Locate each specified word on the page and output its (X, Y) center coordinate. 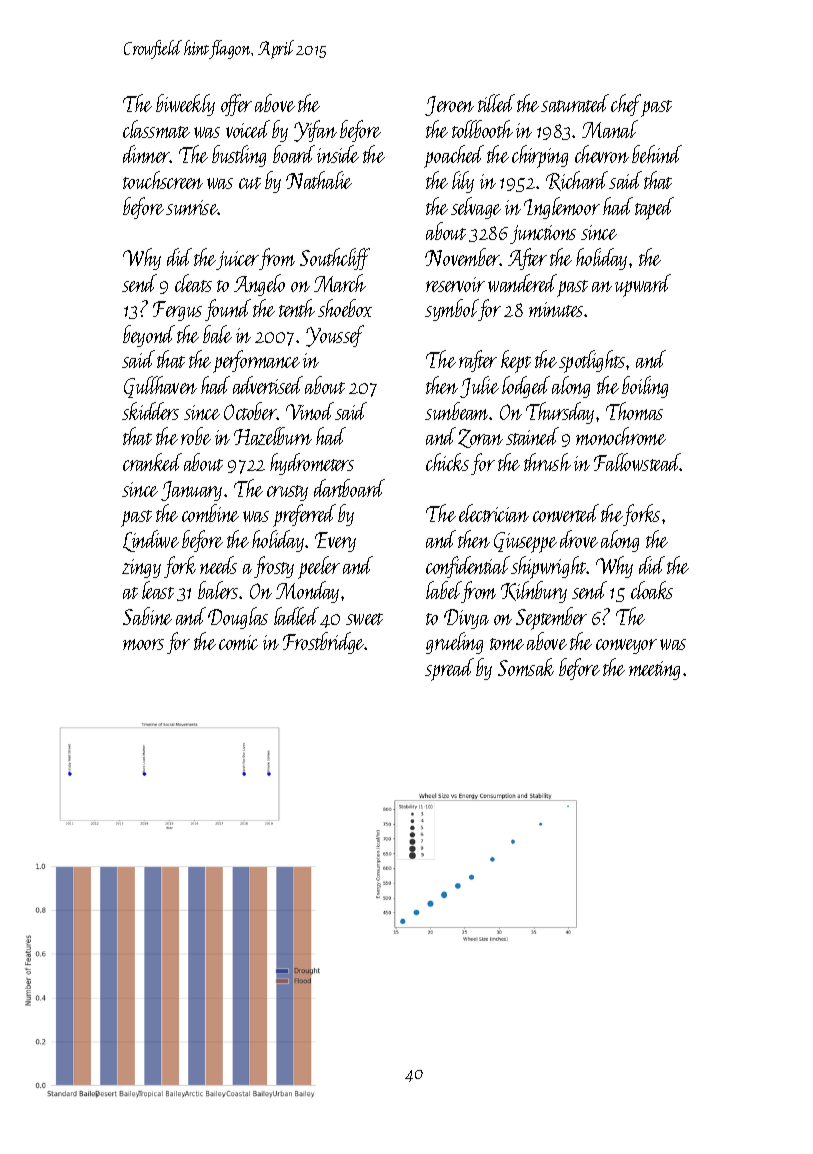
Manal (610, 129)
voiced (248, 129)
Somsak (526, 667)
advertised (268, 385)
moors (143, 644)
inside (338, 154)
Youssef (335, 336)
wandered (522, 283)
